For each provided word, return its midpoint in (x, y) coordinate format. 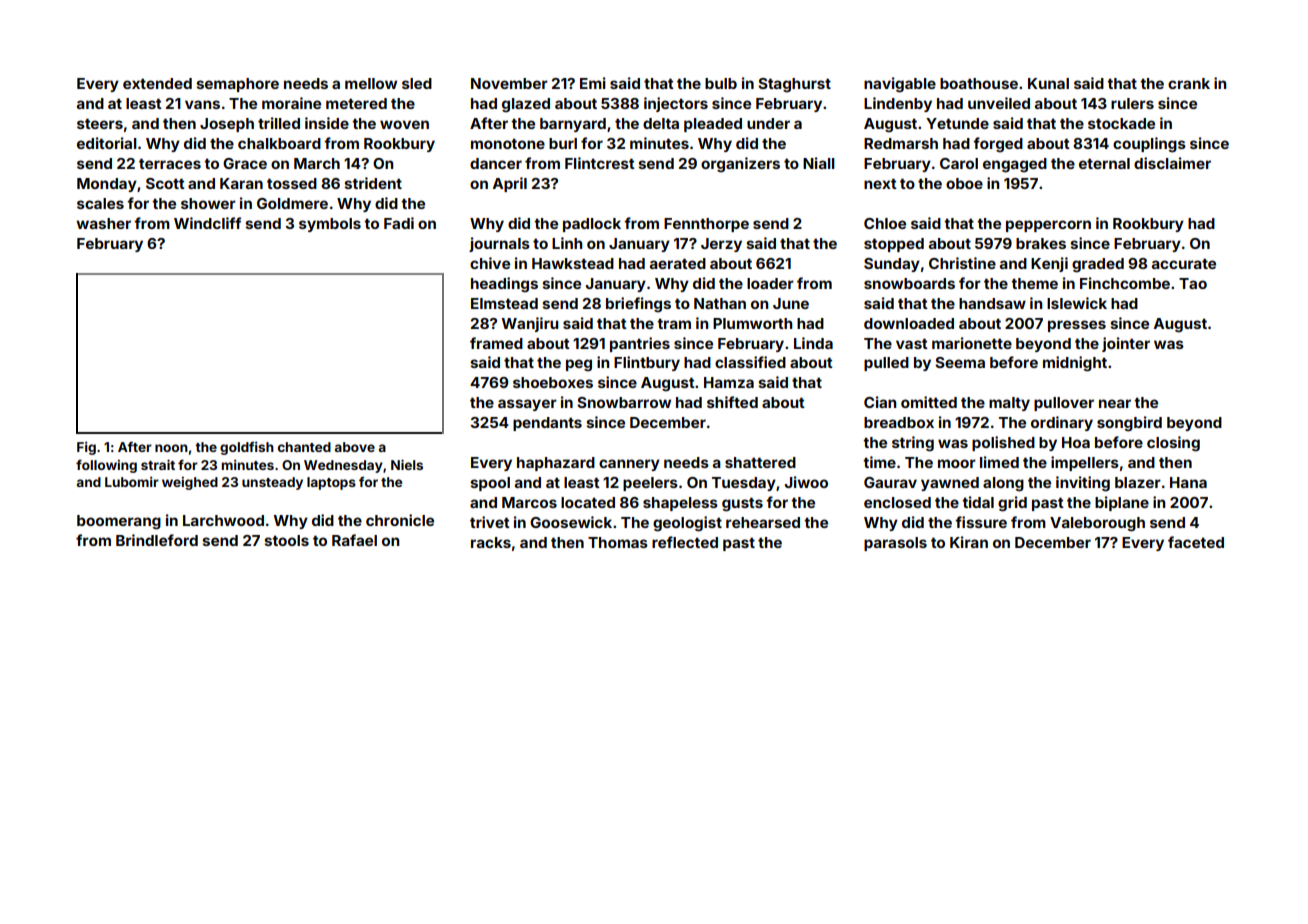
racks (491, 542)
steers (100, 123)
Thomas (618, 542)
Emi (593, 83)
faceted (1196, 542)
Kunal (1048, 83)
